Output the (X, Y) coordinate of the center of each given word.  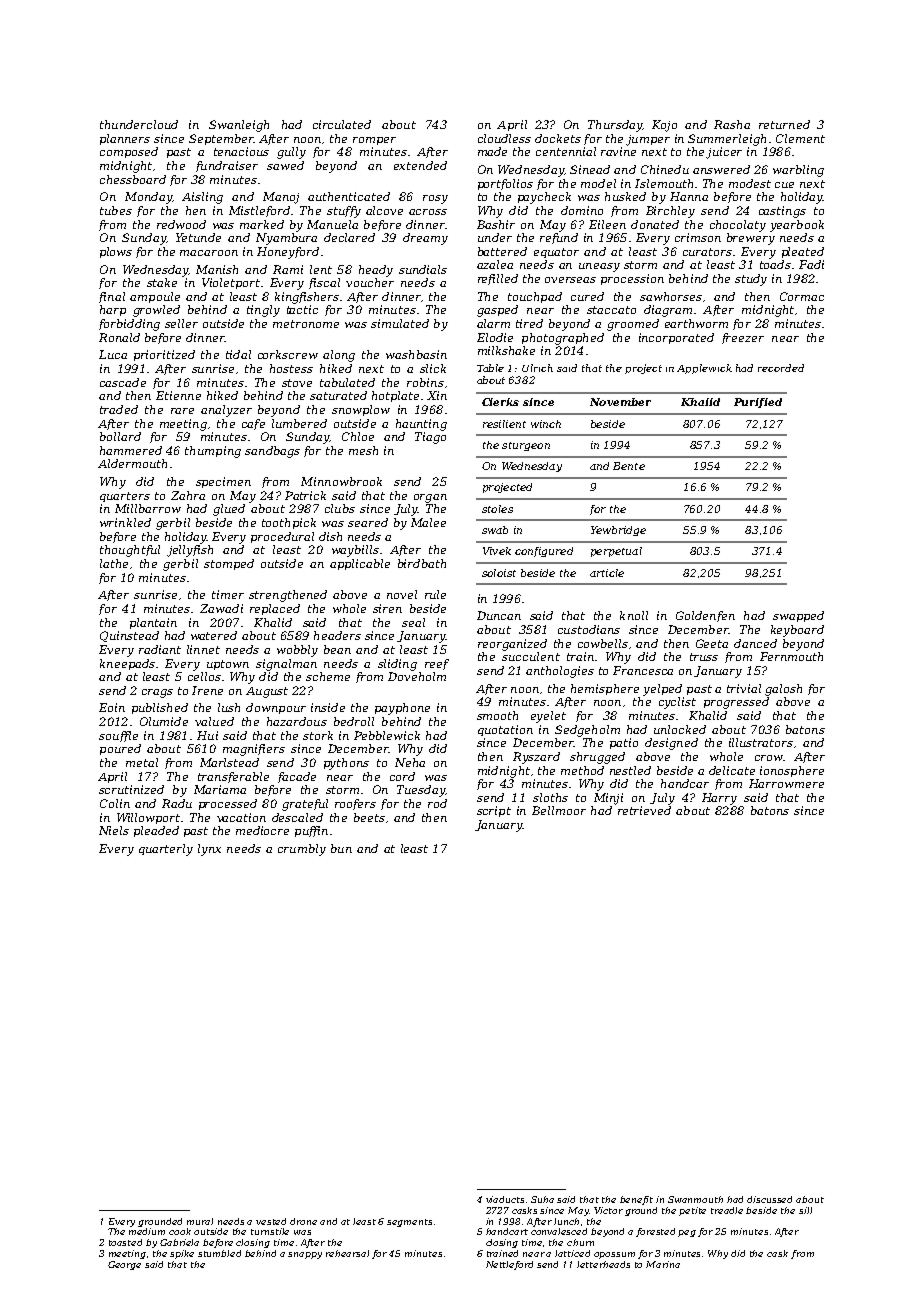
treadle (727, 1210)
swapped (798, 616)
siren (387, 608)
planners (125, 139)
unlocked (680, 729)
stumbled (219, 1253)
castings (782, 212)
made (492, 151)
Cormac (802, 296)
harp (113, 310)
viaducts (505, 1199)
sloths (550, 797)
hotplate (395, 396)
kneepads (127, 664)
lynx (209, 850)
